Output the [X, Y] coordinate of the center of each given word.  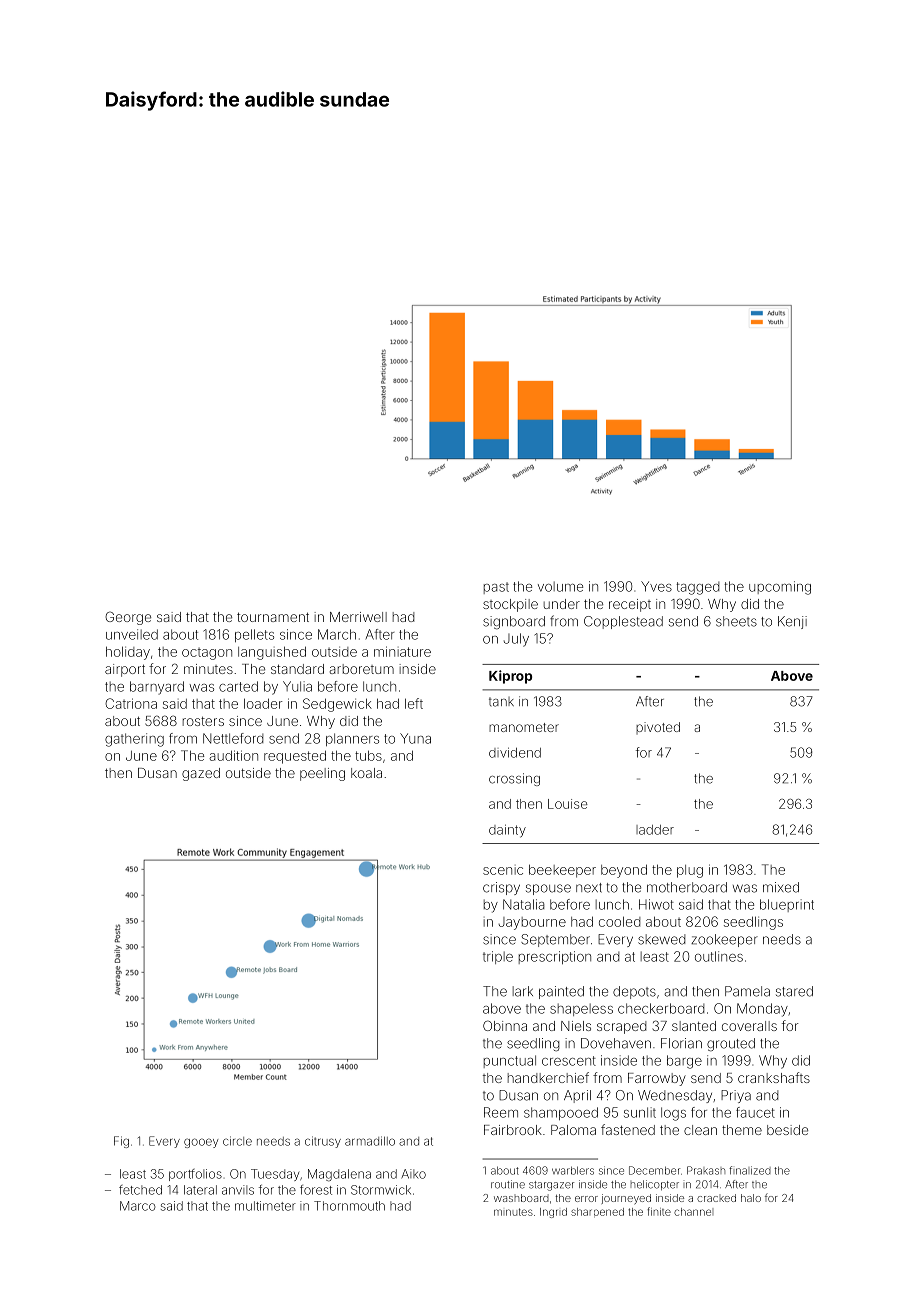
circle [237, 1141]
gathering [134, 740]
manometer [524, 727]
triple [498, 957]
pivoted [658, 728]
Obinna [505, 1025]
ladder [655, 830]
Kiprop [510, 677]
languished [272, 653]
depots [634, 992]
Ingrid [553, 1213]
